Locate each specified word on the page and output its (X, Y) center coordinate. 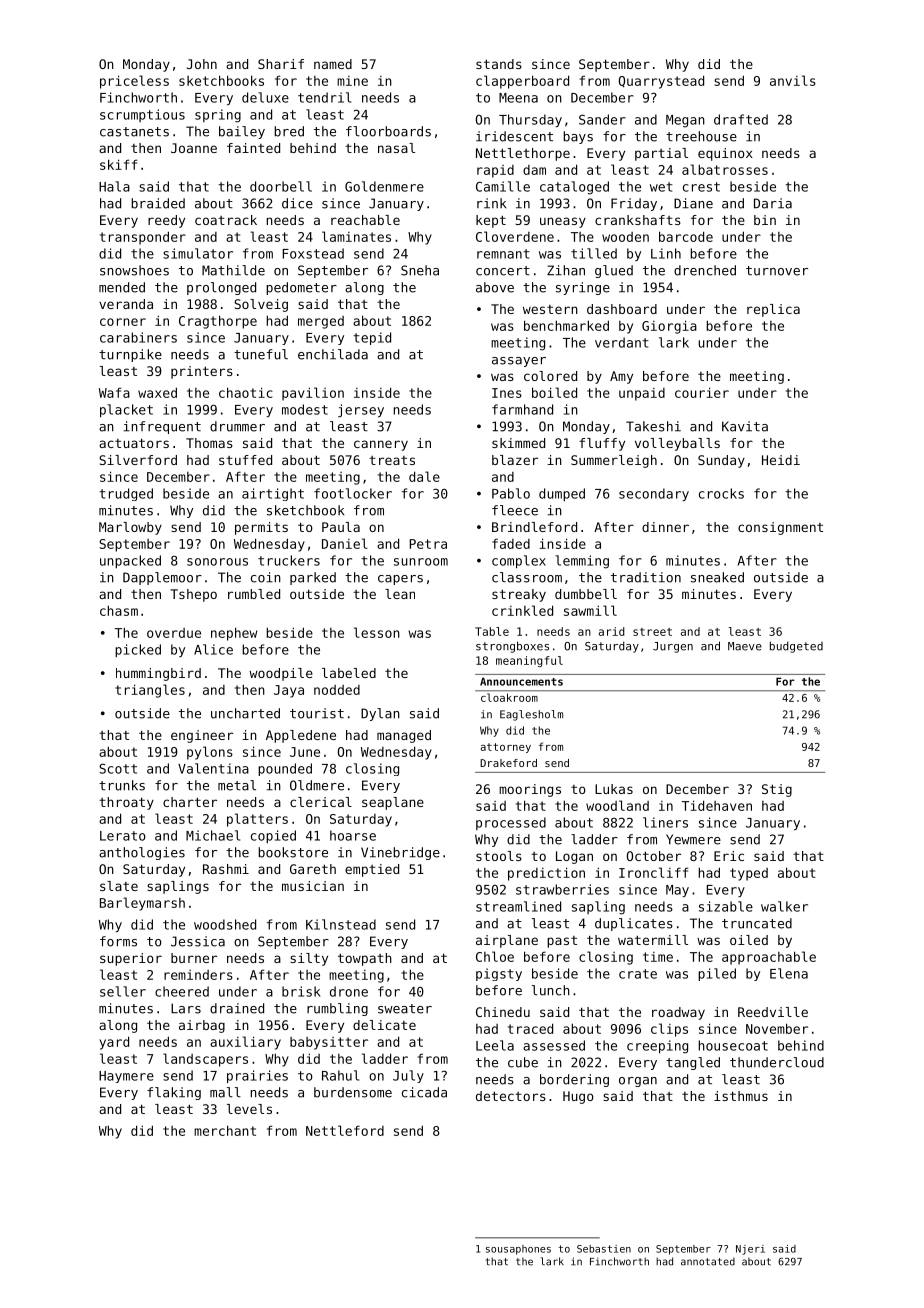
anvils (793, 80)
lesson (377, 632)
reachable (365, 220)
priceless (134, 82)
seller (123, 991)
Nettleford (345, 1130)
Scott (118, 769)
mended (122, 287)
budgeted (796, 647)
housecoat (733, 1045)
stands (499, 64)
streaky (519, 595)
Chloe (495, 956)
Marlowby (130, 528)
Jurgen (673, 647)
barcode (686, 236)
